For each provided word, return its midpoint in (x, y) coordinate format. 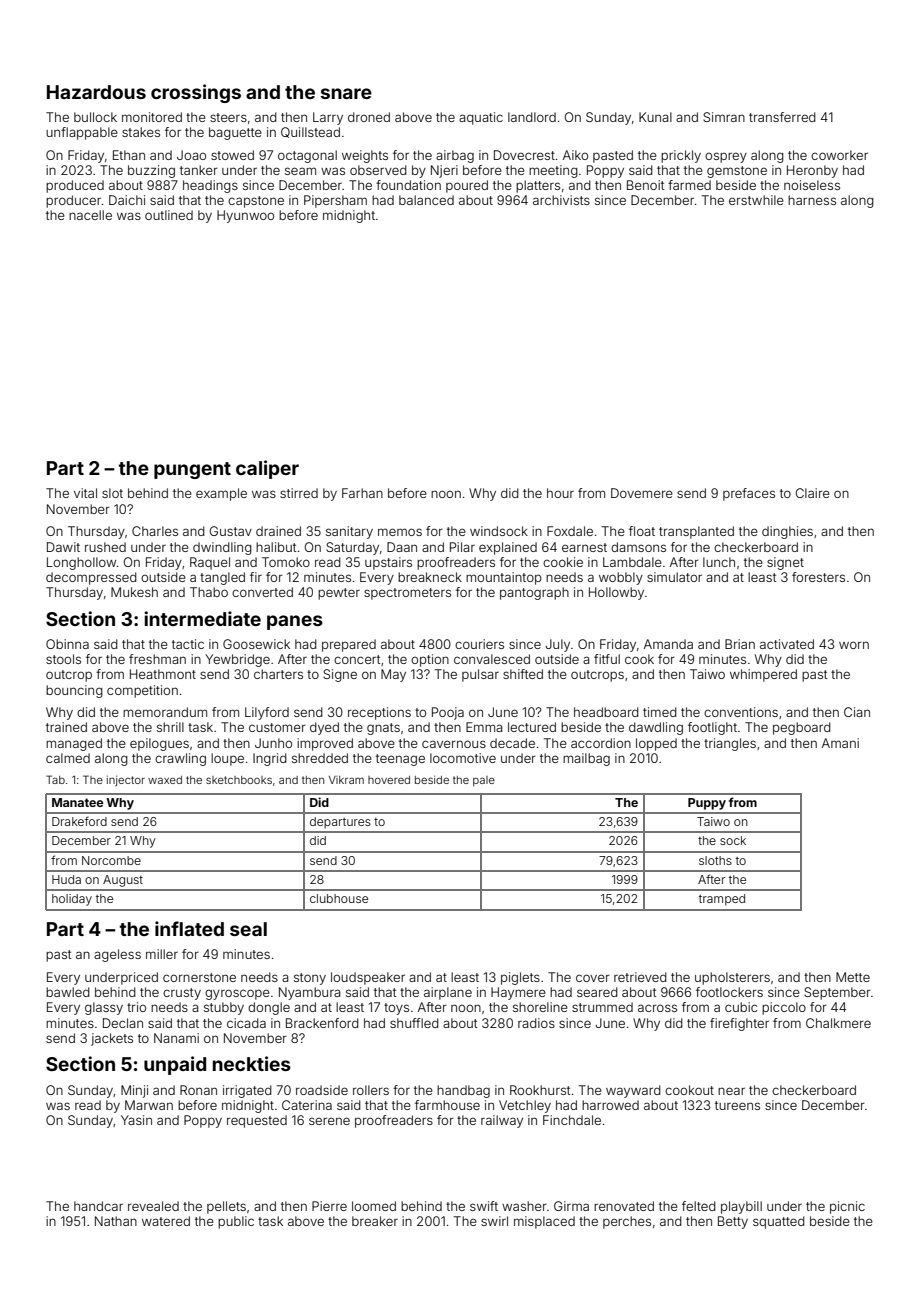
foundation (408, 185)
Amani (840, 743)
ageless (117, 955)
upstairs (388, 563)
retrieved (640, 977)
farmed (689, 185)
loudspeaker (368, 978)
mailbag (586, 759)
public (236, 1222)
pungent (192, 470)
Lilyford (267, 713)
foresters (818, 577)
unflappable (82, 133)
